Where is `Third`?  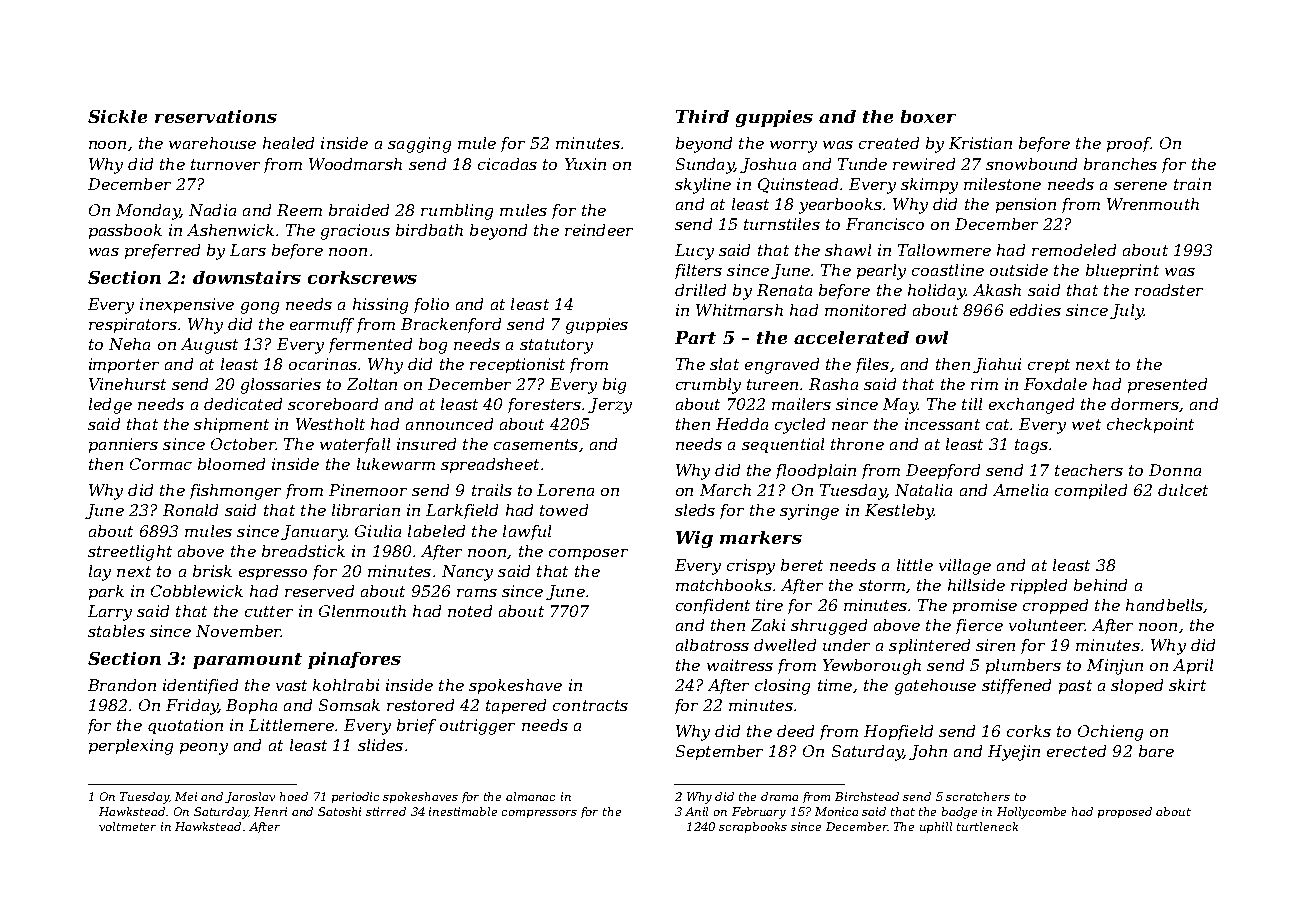 Third is located at coordinates (702, 116).
